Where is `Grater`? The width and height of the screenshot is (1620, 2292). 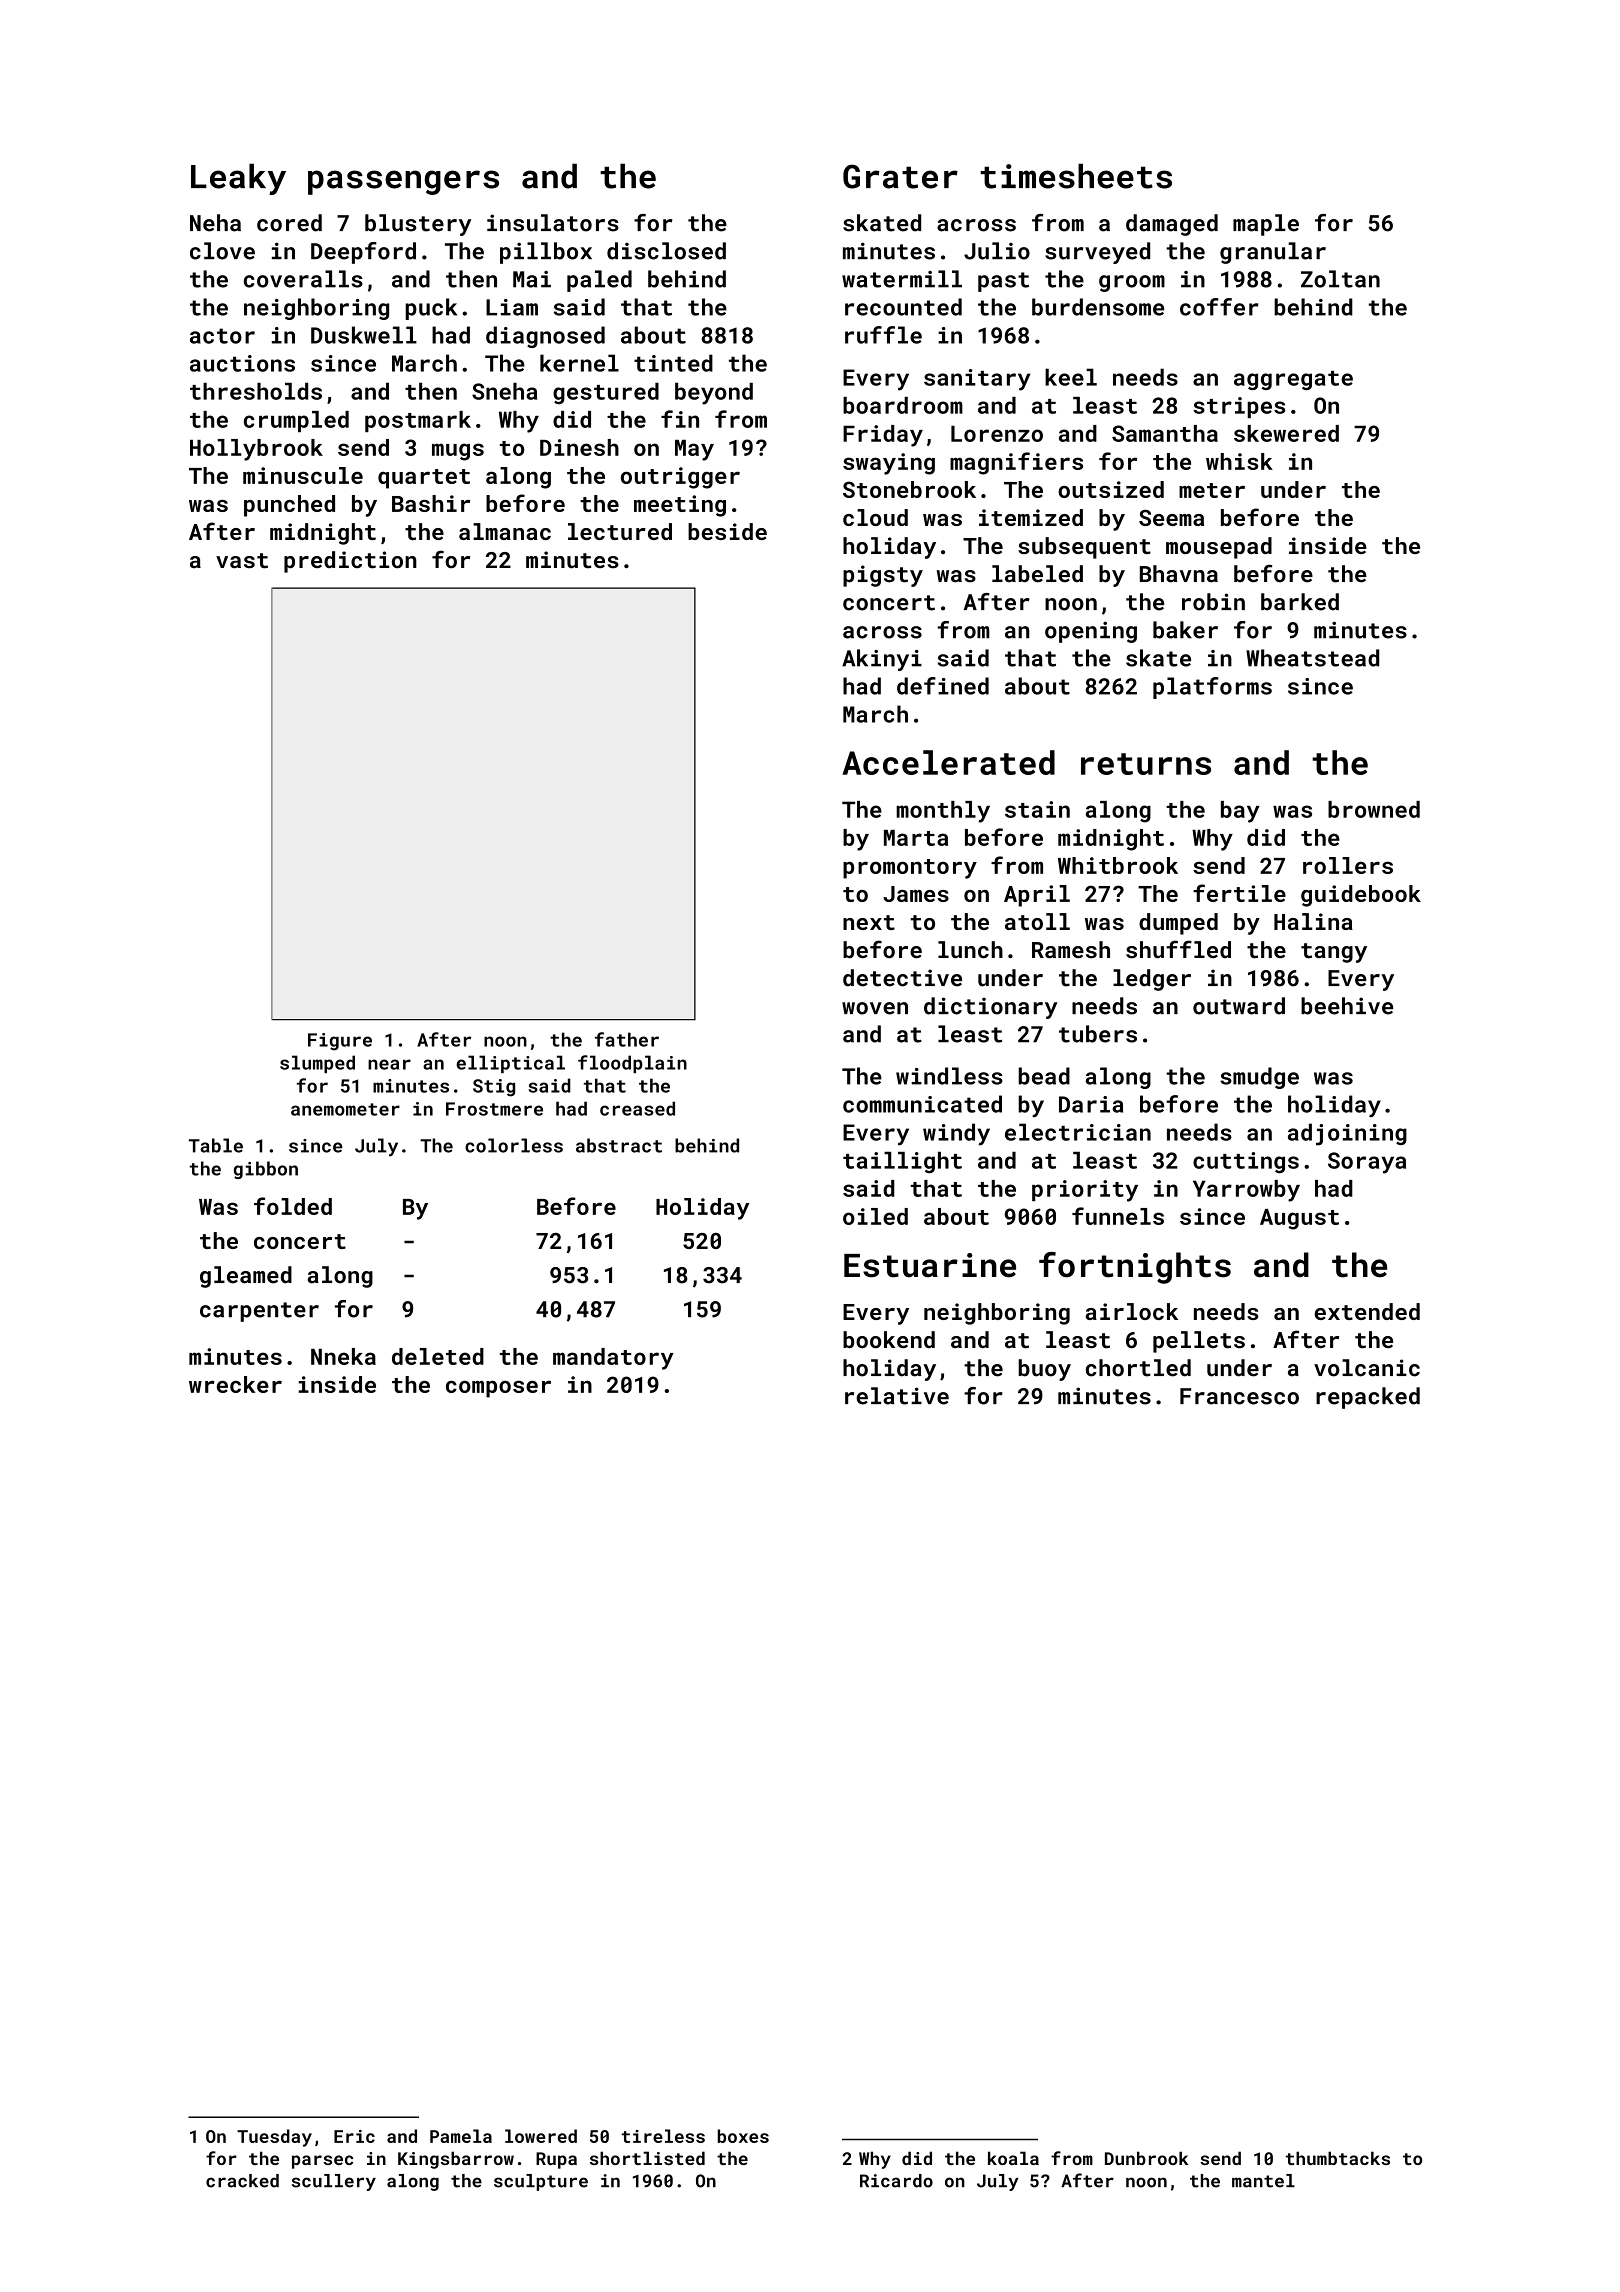
Grater is located at coordinates (900, 176).
